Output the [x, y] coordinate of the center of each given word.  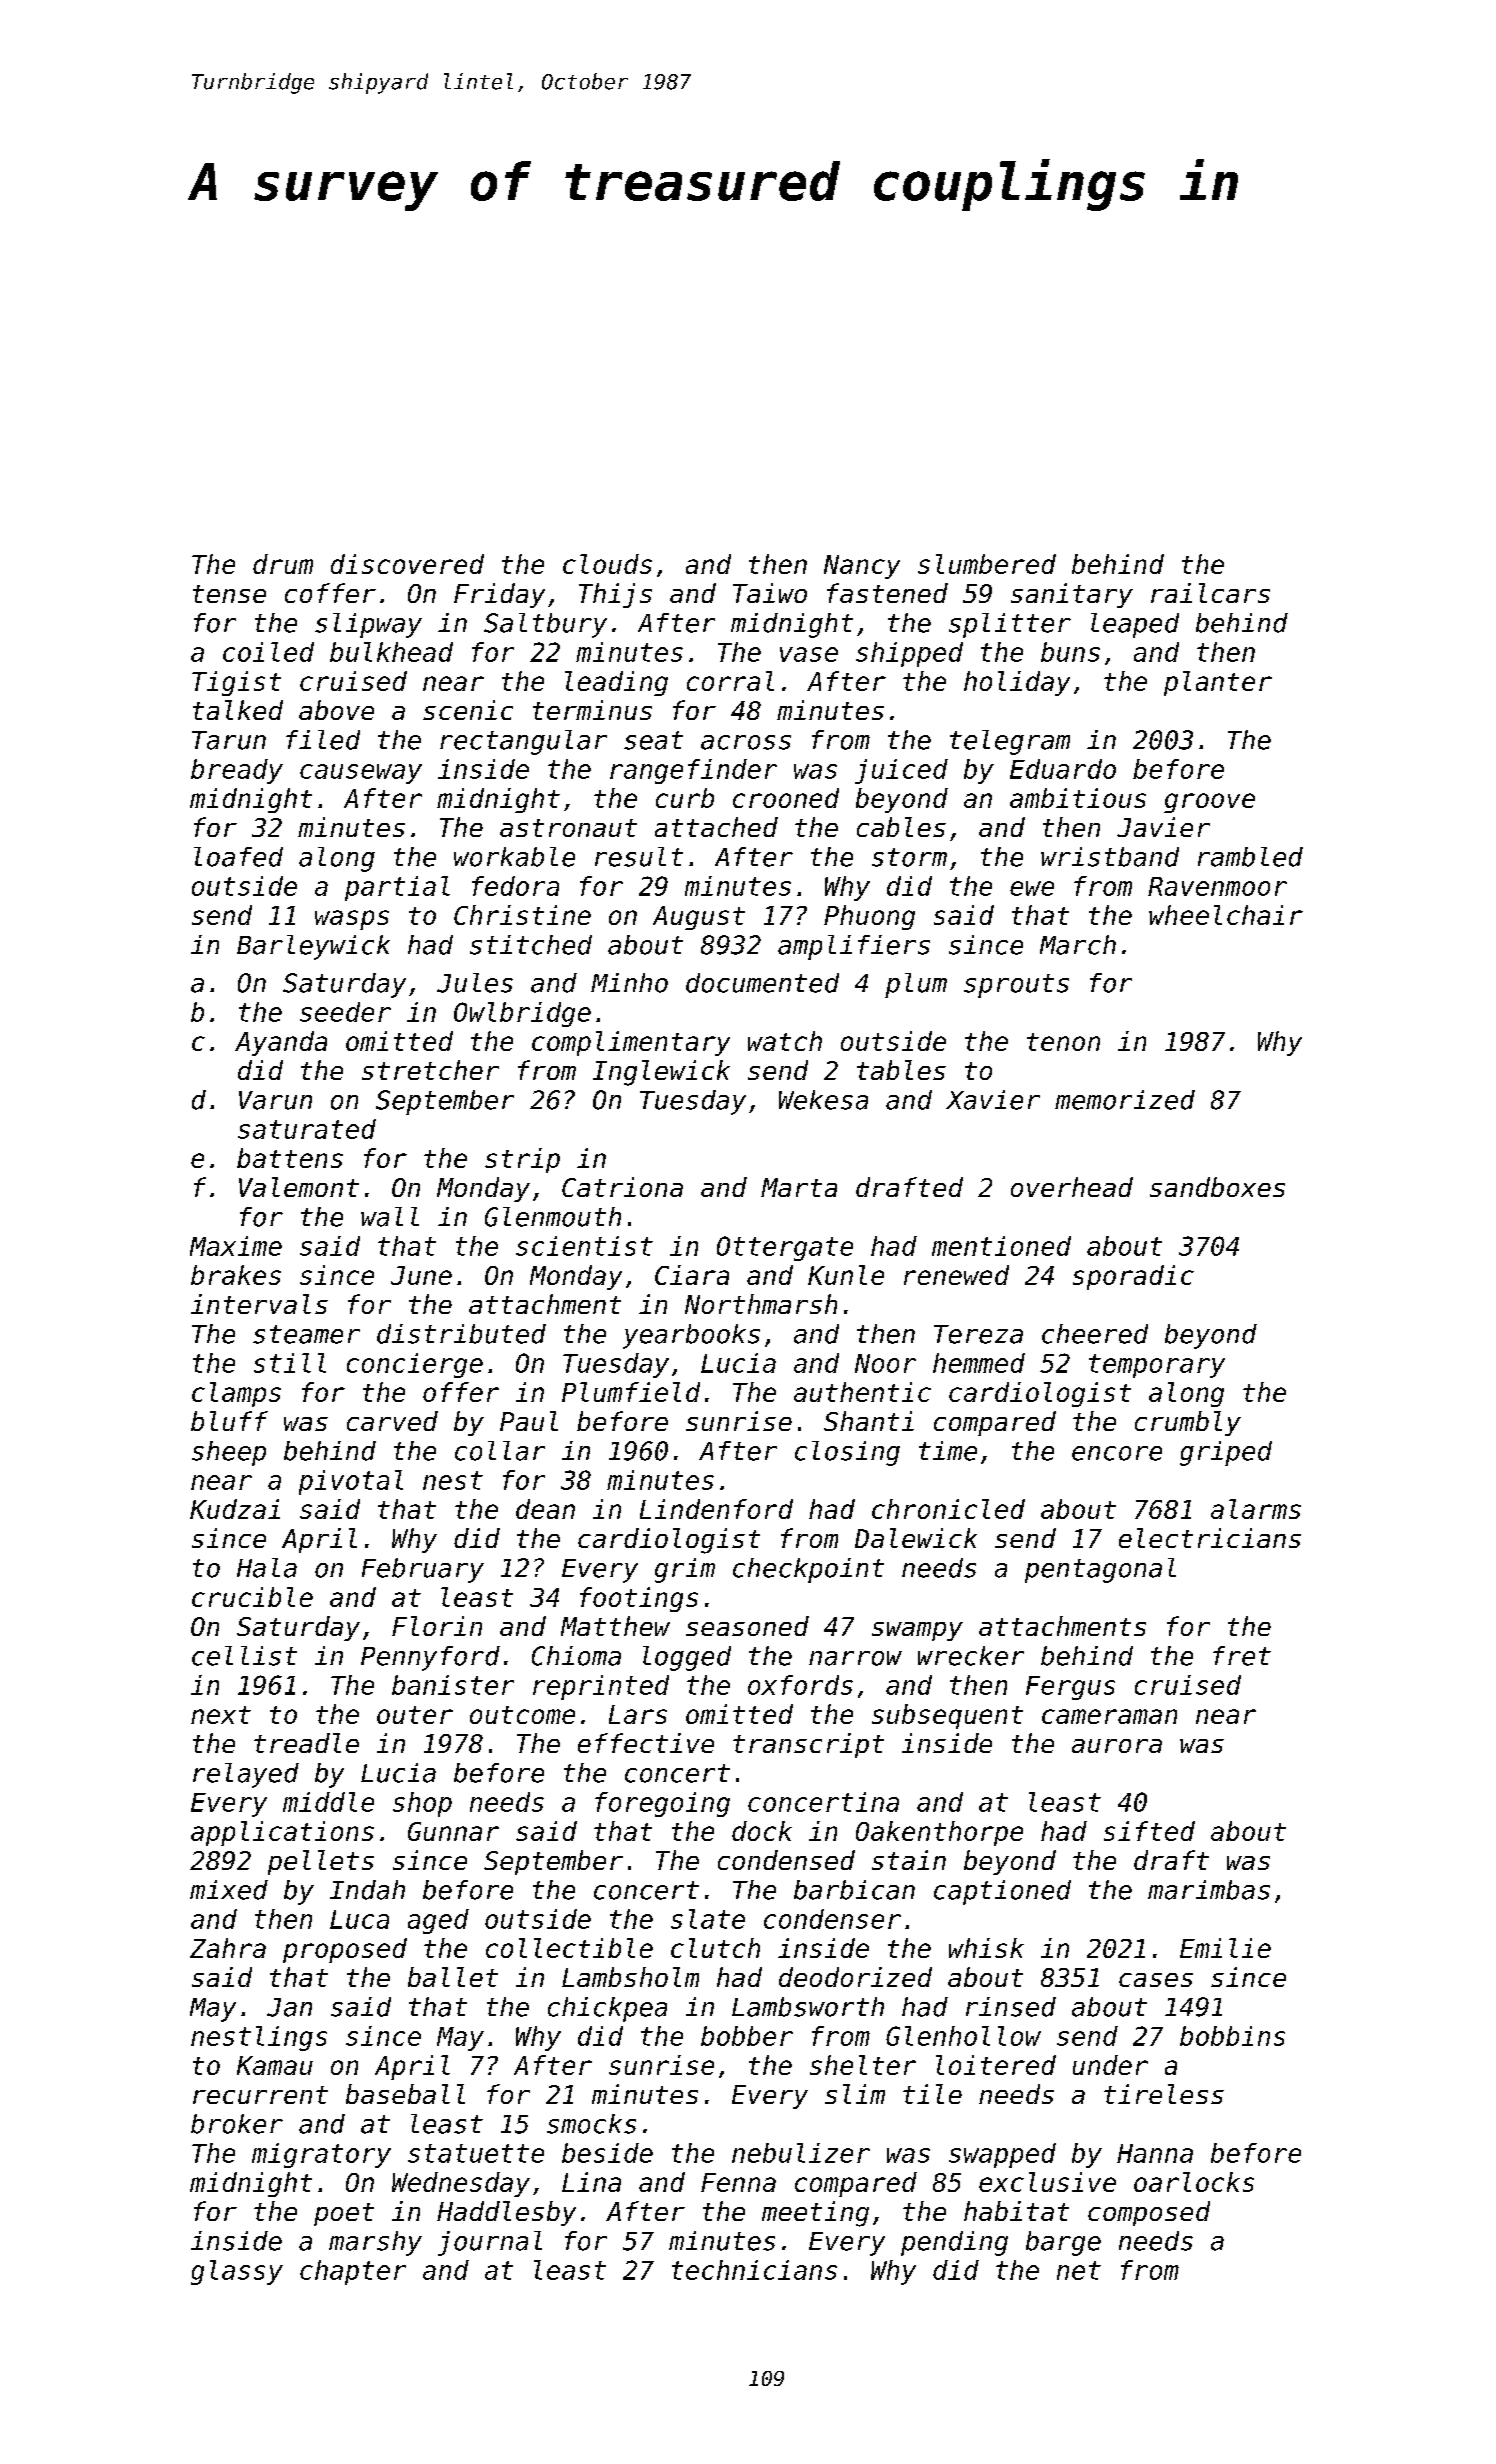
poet [344, 2214]
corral [730, 681]
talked [238, 710]
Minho [629, 983]
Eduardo [1063, 769]
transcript [808, 1745]
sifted [1149, 1831]
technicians [754, 2270]
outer [415, 1715]
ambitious [1078, 798]
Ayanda [281, 1043]
